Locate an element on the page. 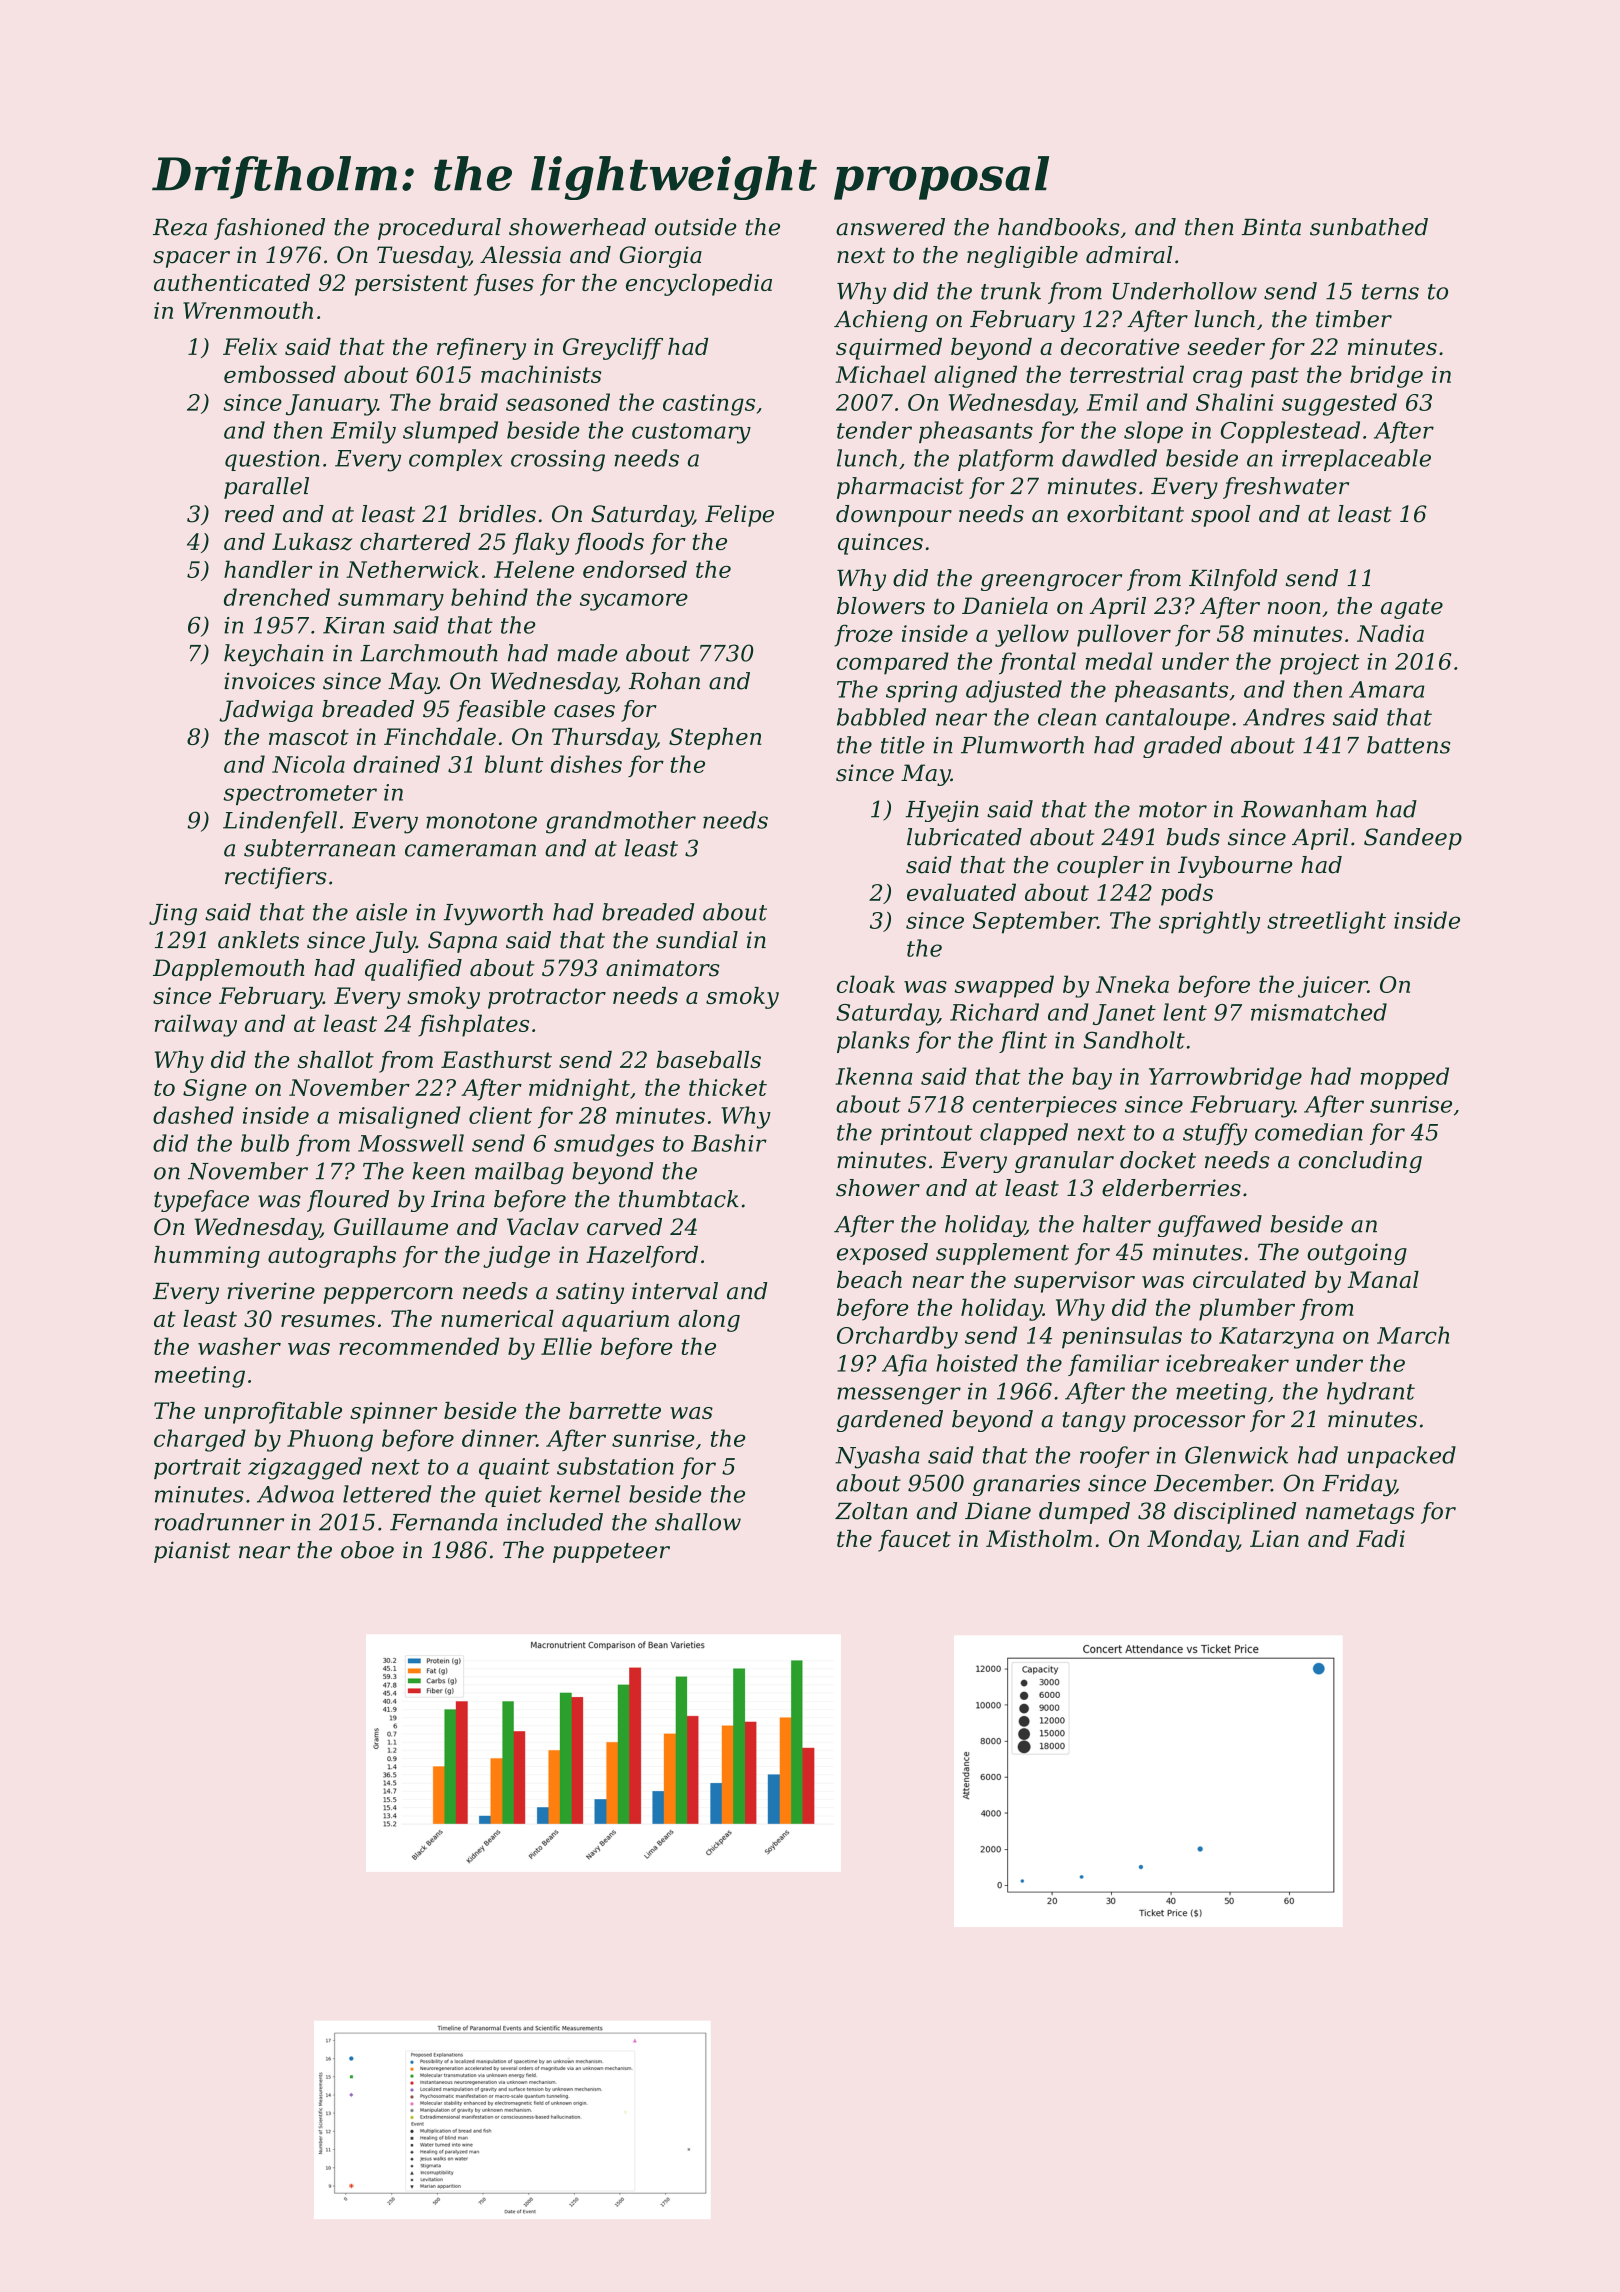 The image size is (1620, 2292). streetlight is located at coordinates (1326, 922).
